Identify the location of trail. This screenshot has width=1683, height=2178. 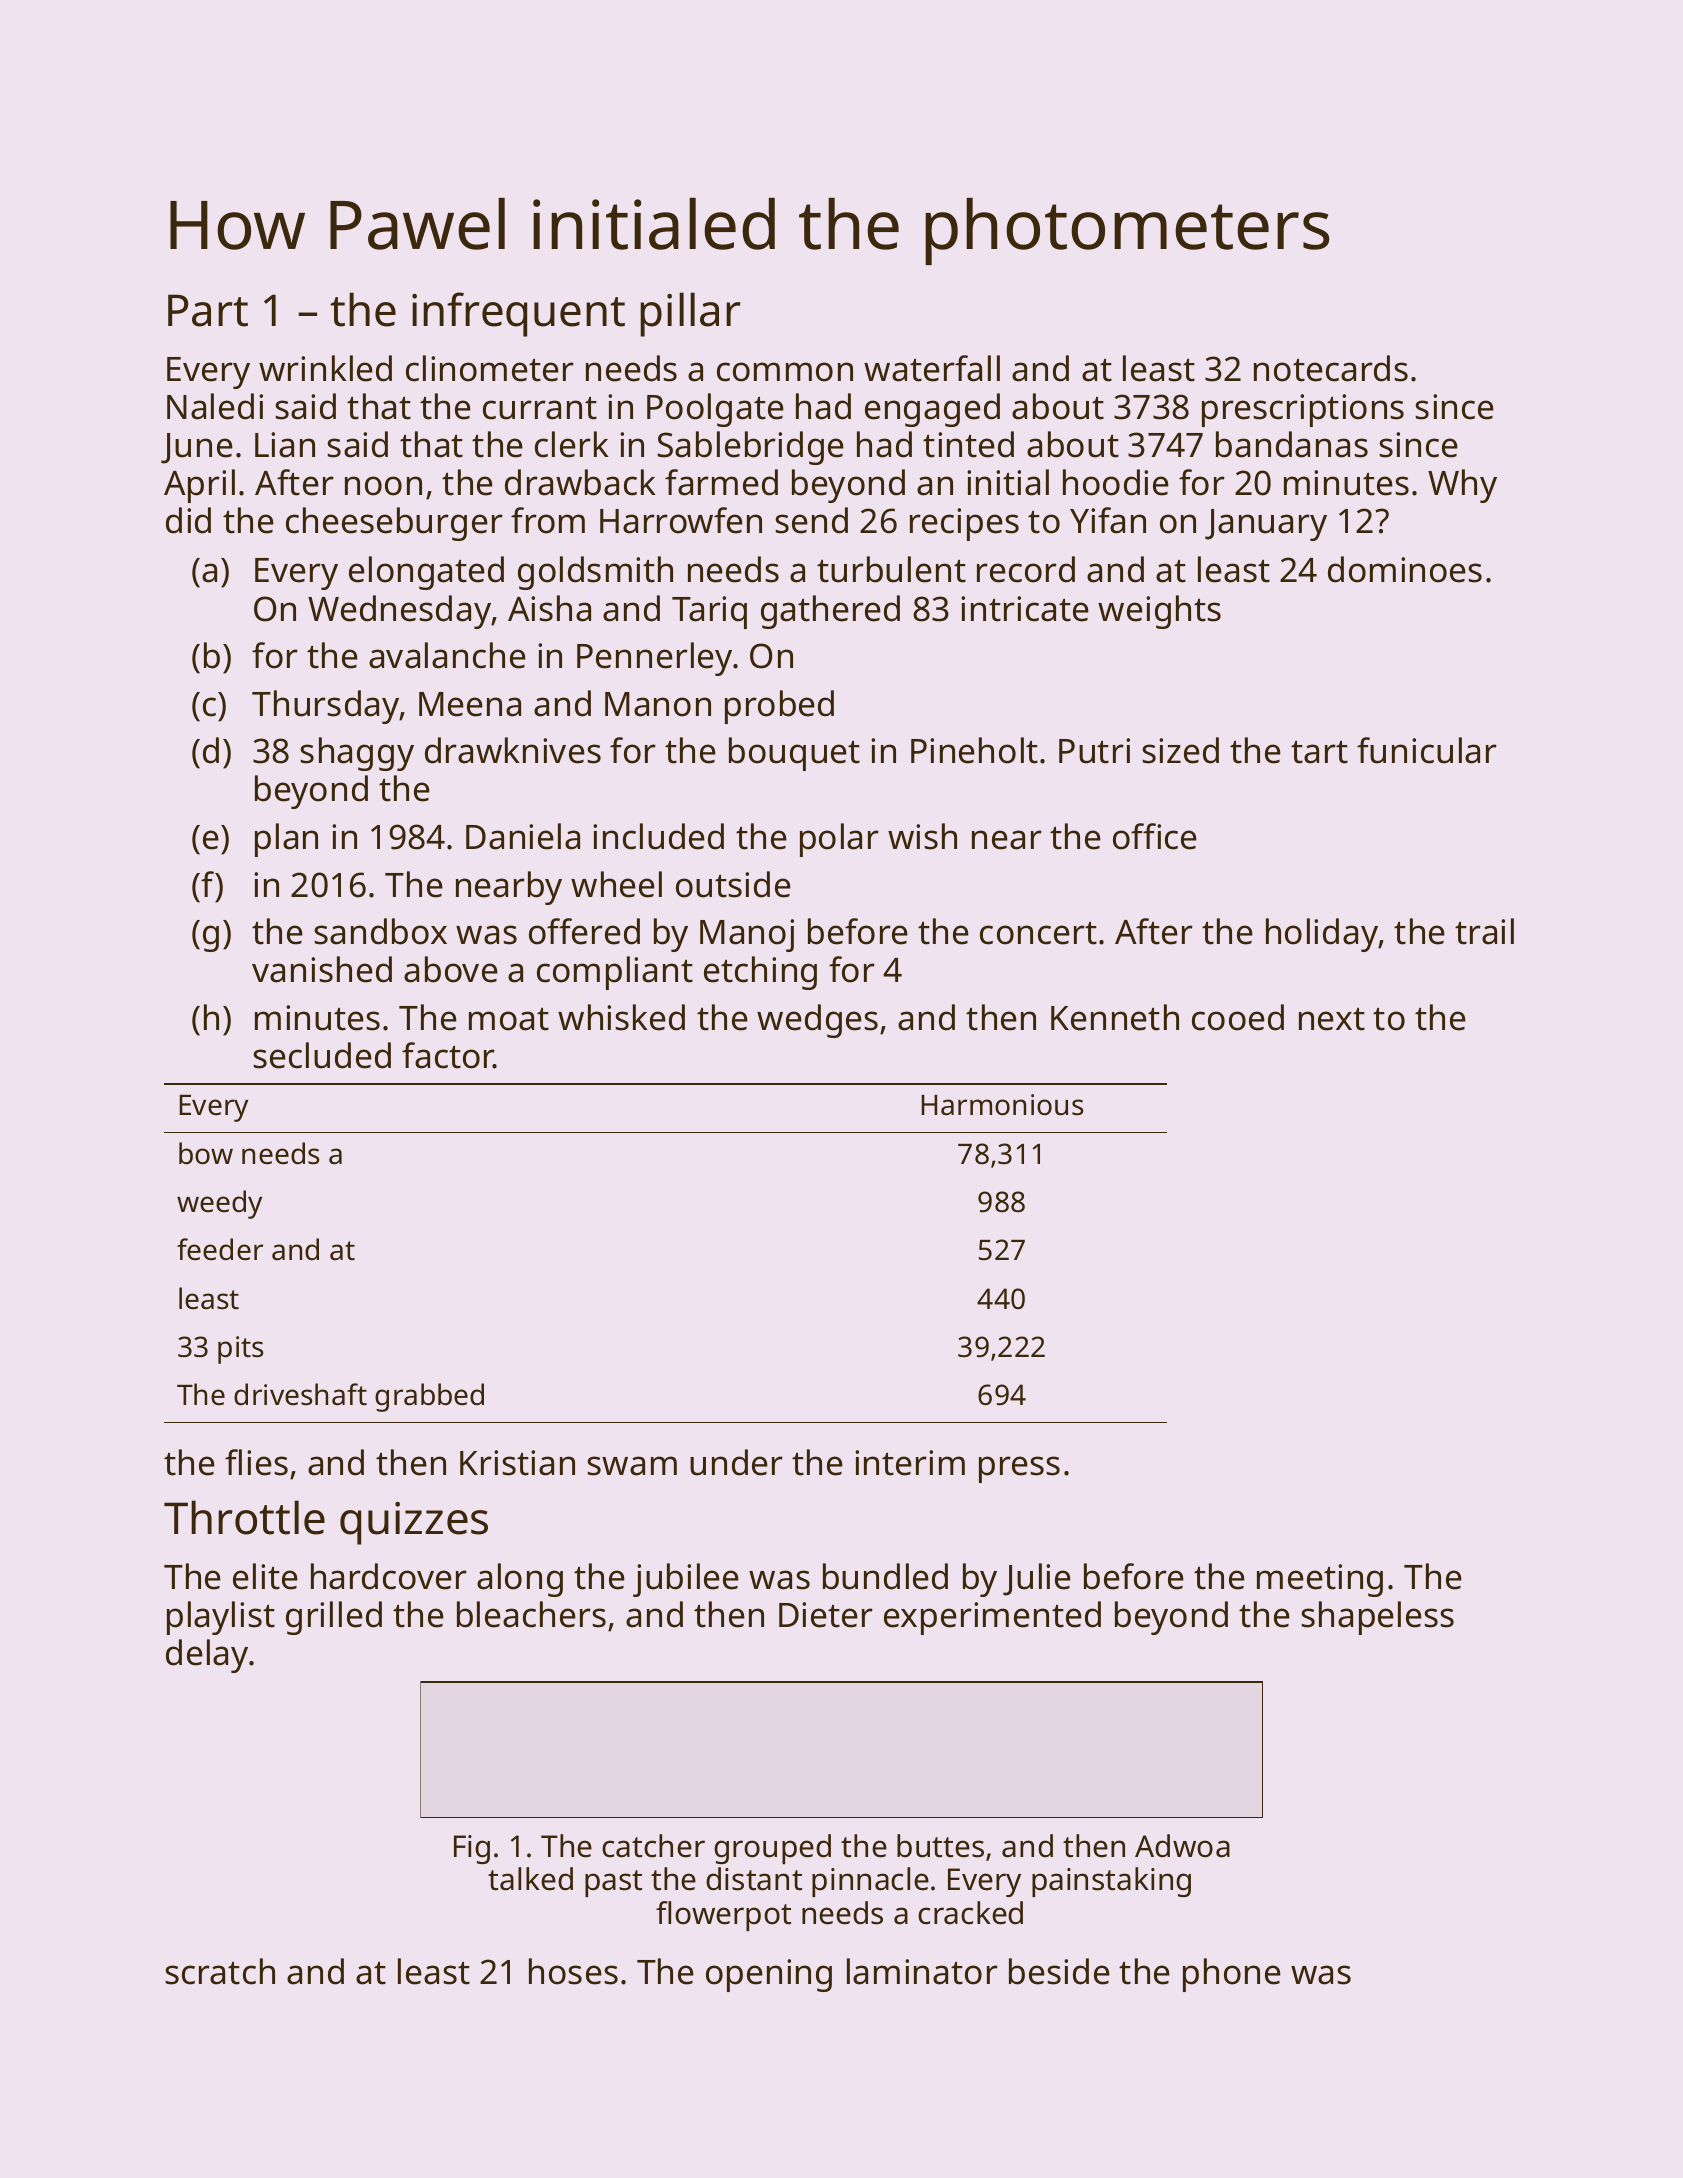
(1484, 931).
